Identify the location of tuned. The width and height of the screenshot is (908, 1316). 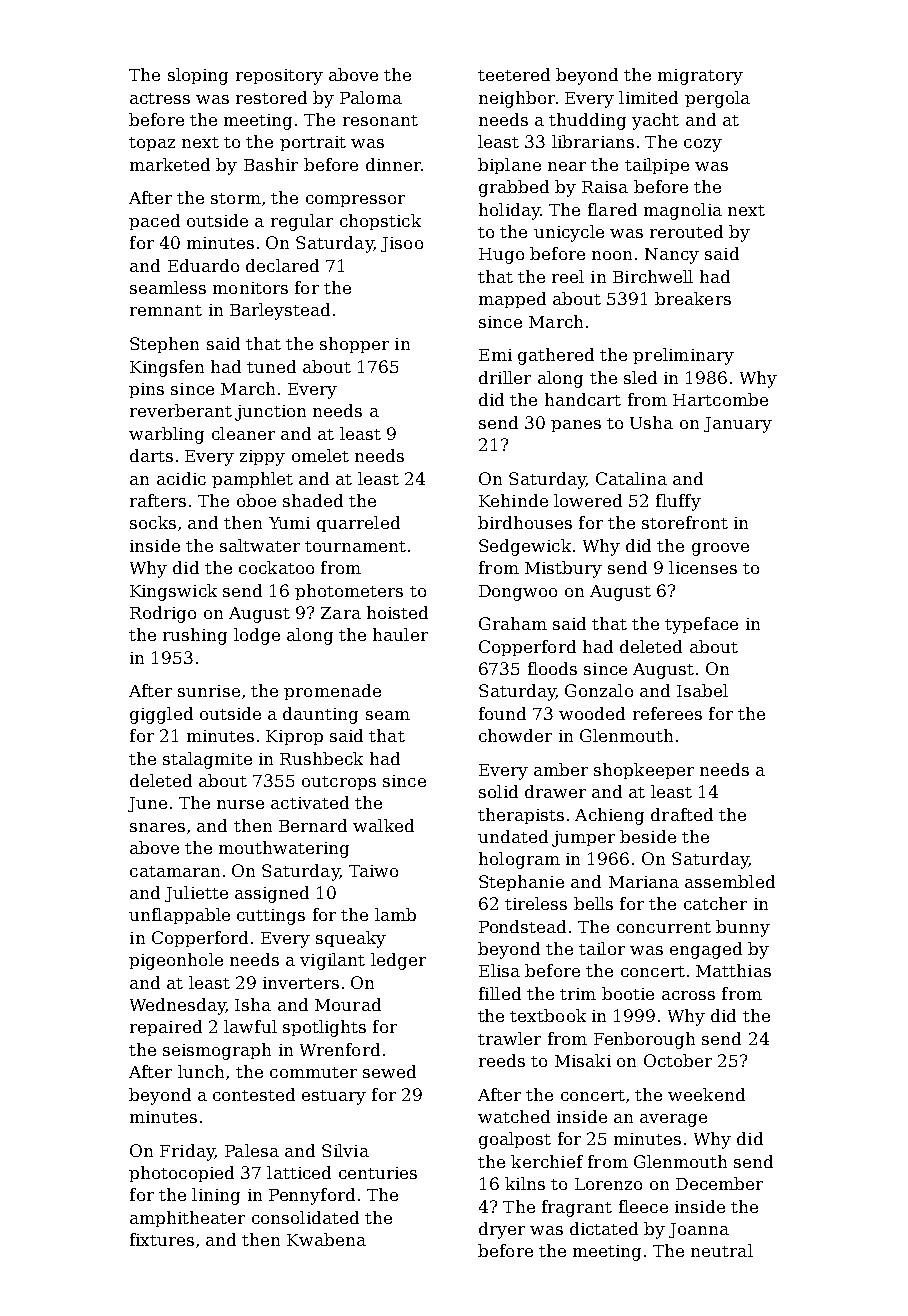
(271, 366).
